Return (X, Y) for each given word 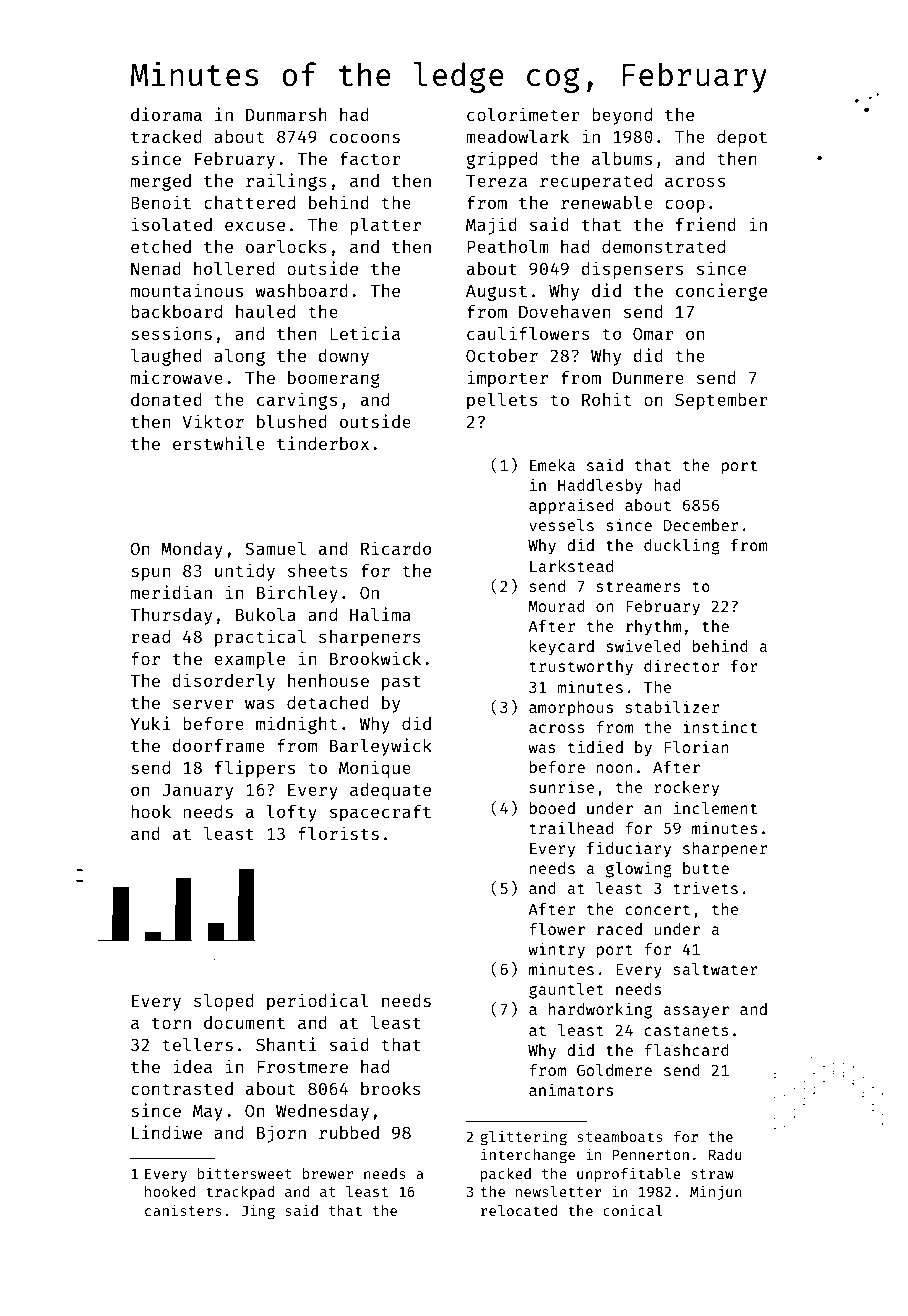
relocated (519, 1210)
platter (385, 226)
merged (161, 182)
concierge (721, 292)
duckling (682, 546)
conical (633, 1210)
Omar (653, 333)
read (150, 636)
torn (171, 1023)
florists (338, 833)
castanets (686, 1030)
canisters (183, 1210)
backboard (176, 311)
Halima (380, 614)
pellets (502, 401)
